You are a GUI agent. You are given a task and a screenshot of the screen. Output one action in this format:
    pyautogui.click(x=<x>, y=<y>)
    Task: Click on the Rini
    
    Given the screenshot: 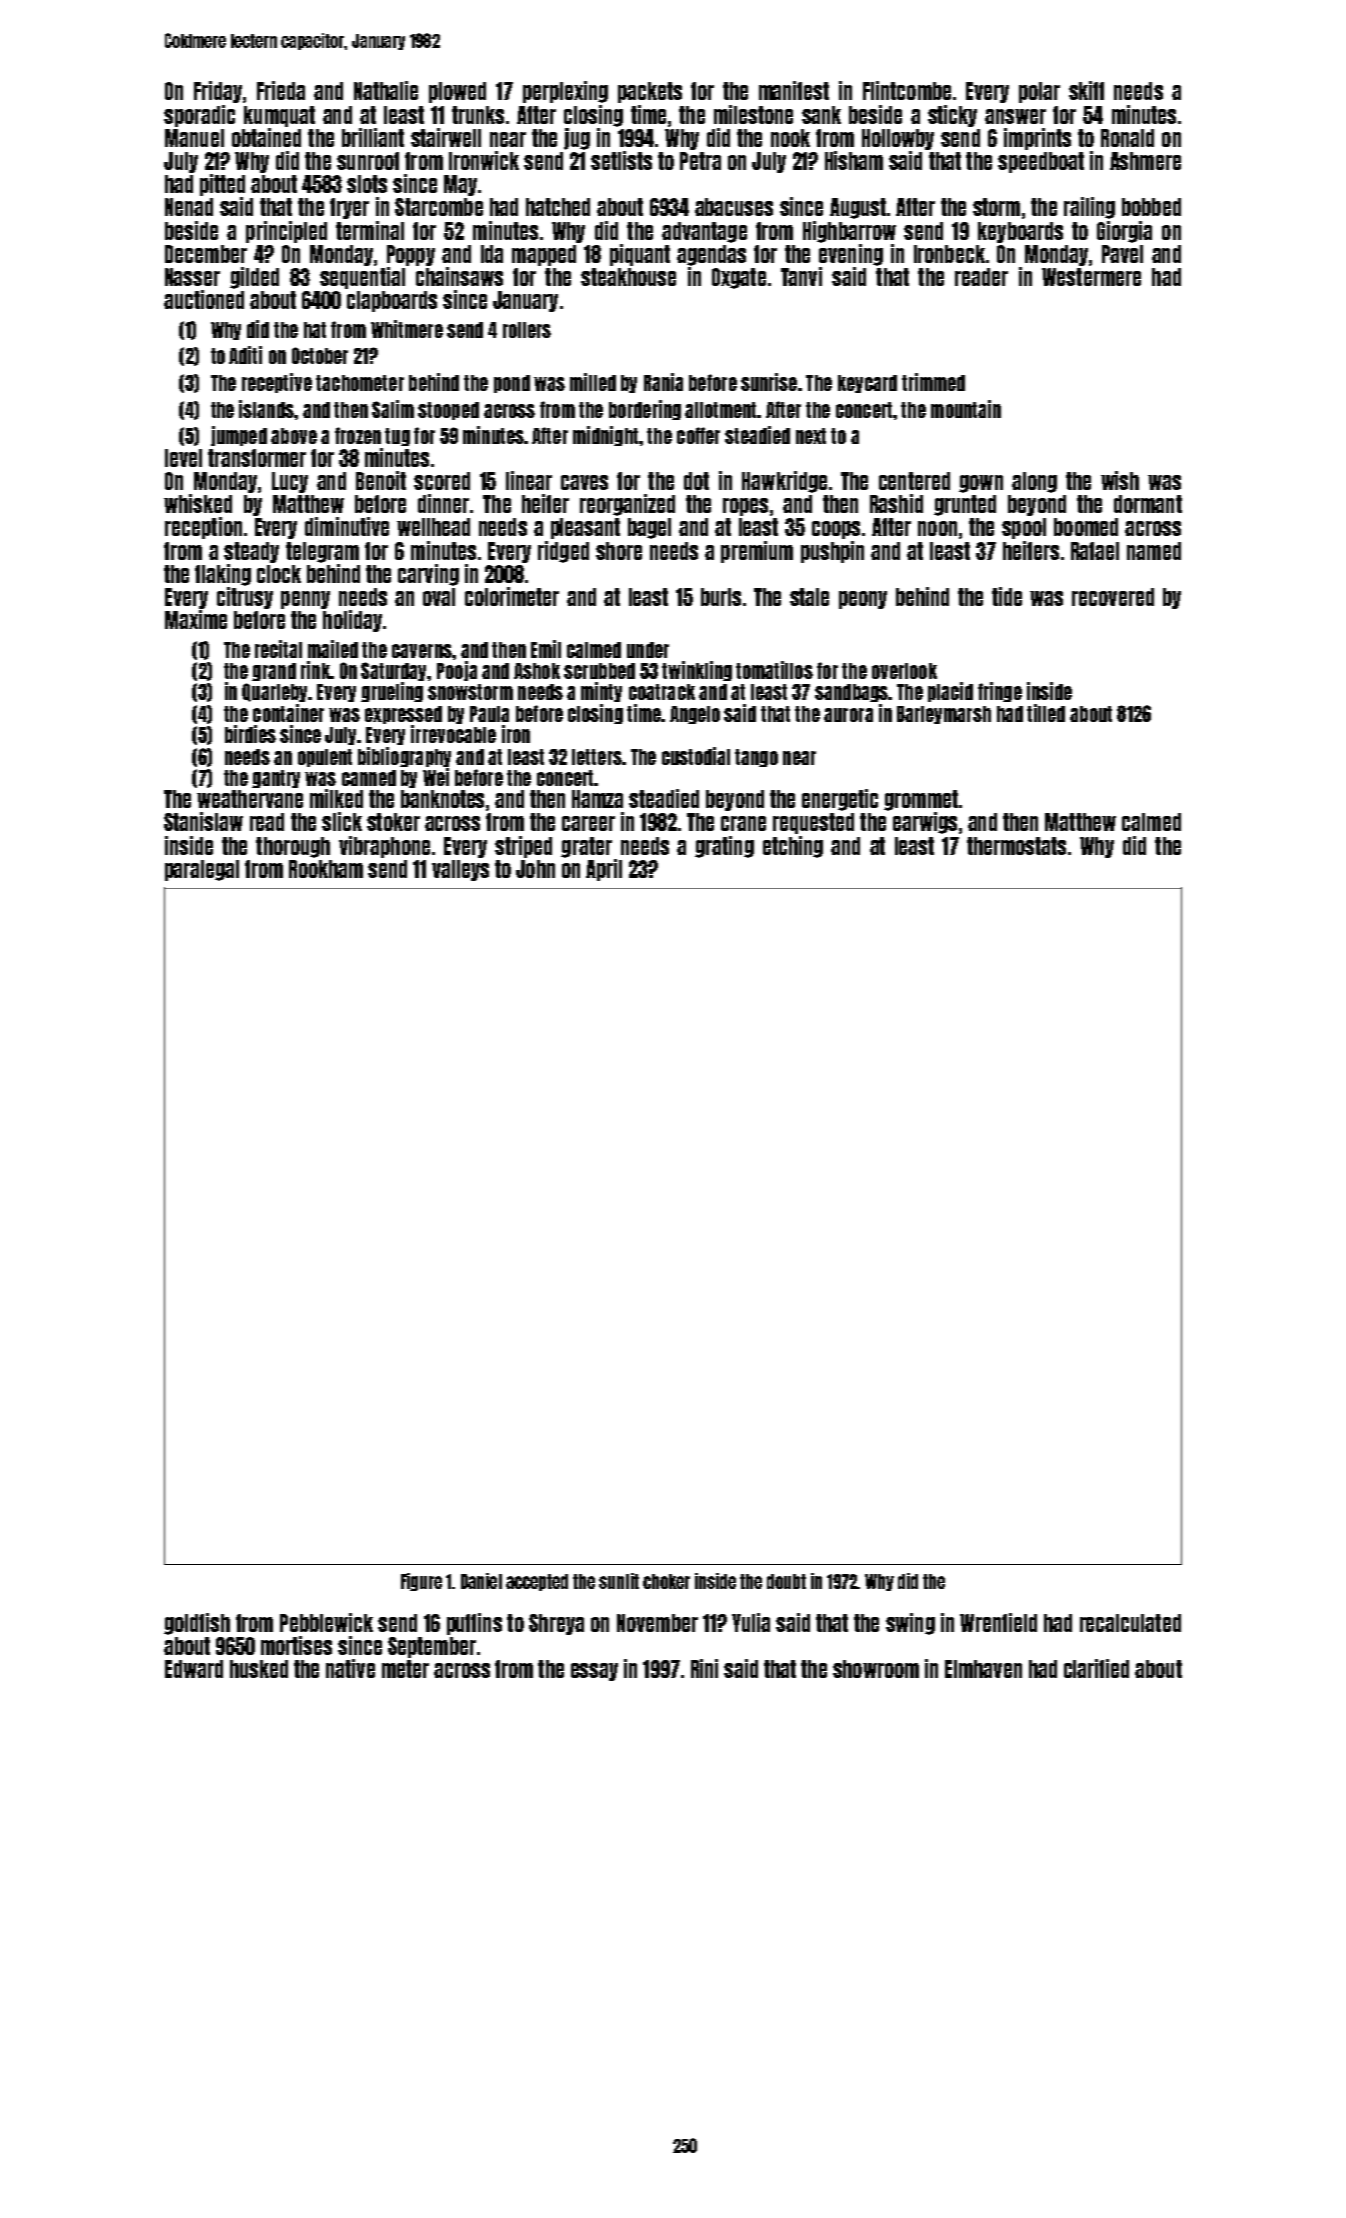 What is the action you would take?
    pyautogui.click(x=704, y=1668)
